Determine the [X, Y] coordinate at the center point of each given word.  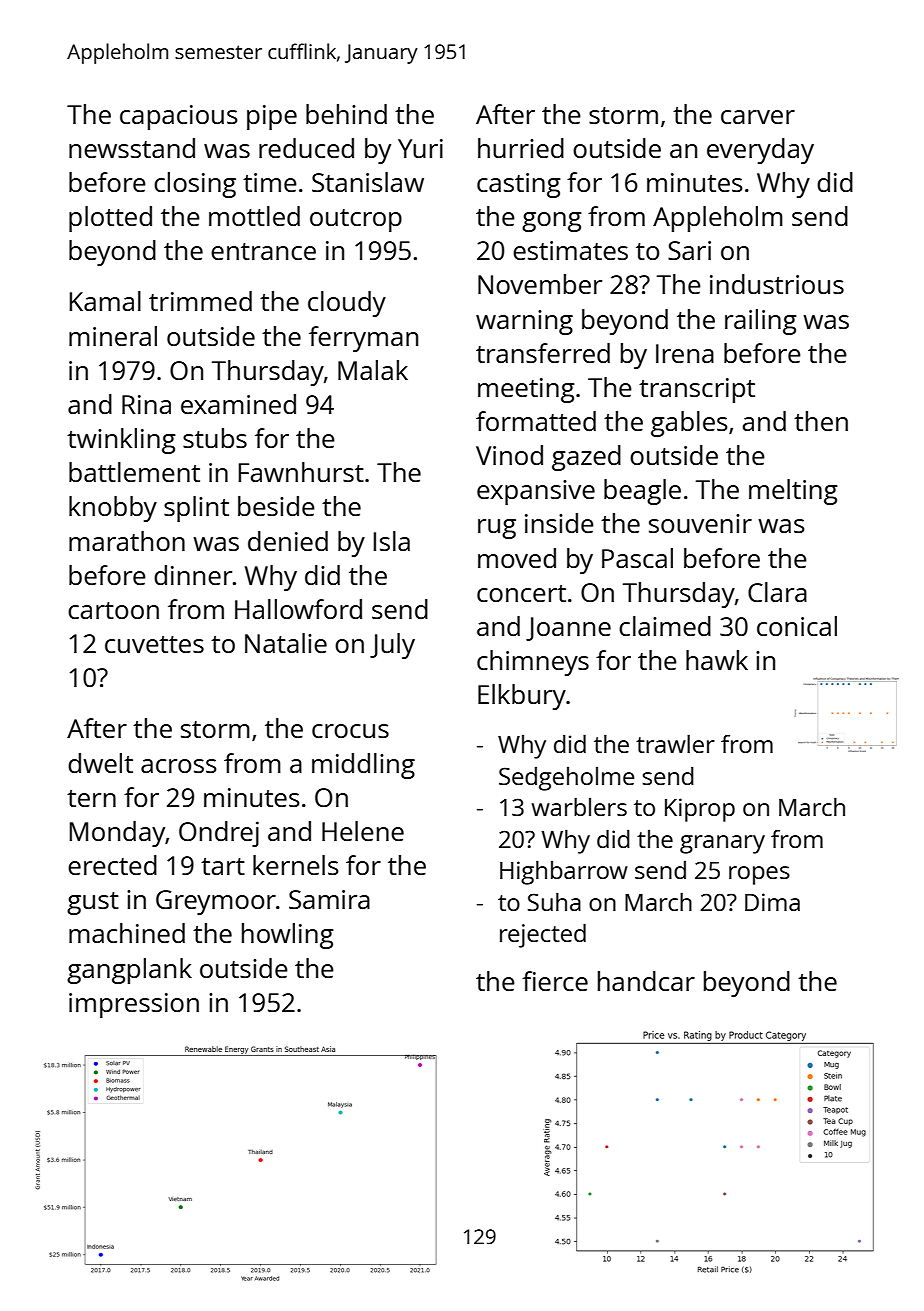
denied [288, 541]
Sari [689, 250]
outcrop [356, 220]
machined [127, 933]
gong [552, 222]
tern [91, 798]
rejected [543, 935]
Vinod [509, 455]
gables [689, 424]
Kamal [105, 301]
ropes [759, 875]
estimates [570, 250]
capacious [179, 117]
